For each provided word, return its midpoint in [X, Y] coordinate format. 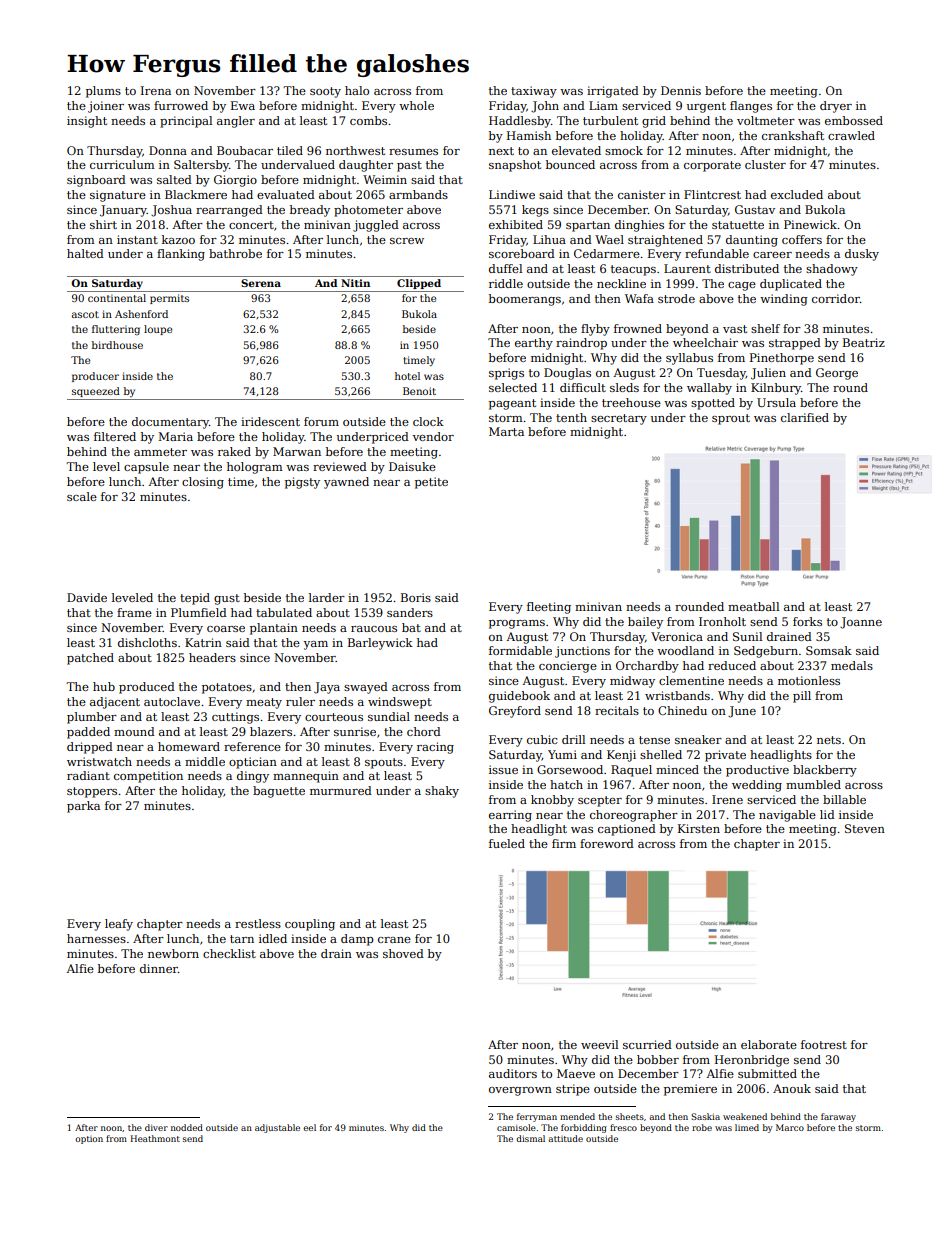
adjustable [277, 1128]
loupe [158, 330]
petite [431, 483]
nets [829, 740]
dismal [530, 1138]
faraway [838, 1117]
